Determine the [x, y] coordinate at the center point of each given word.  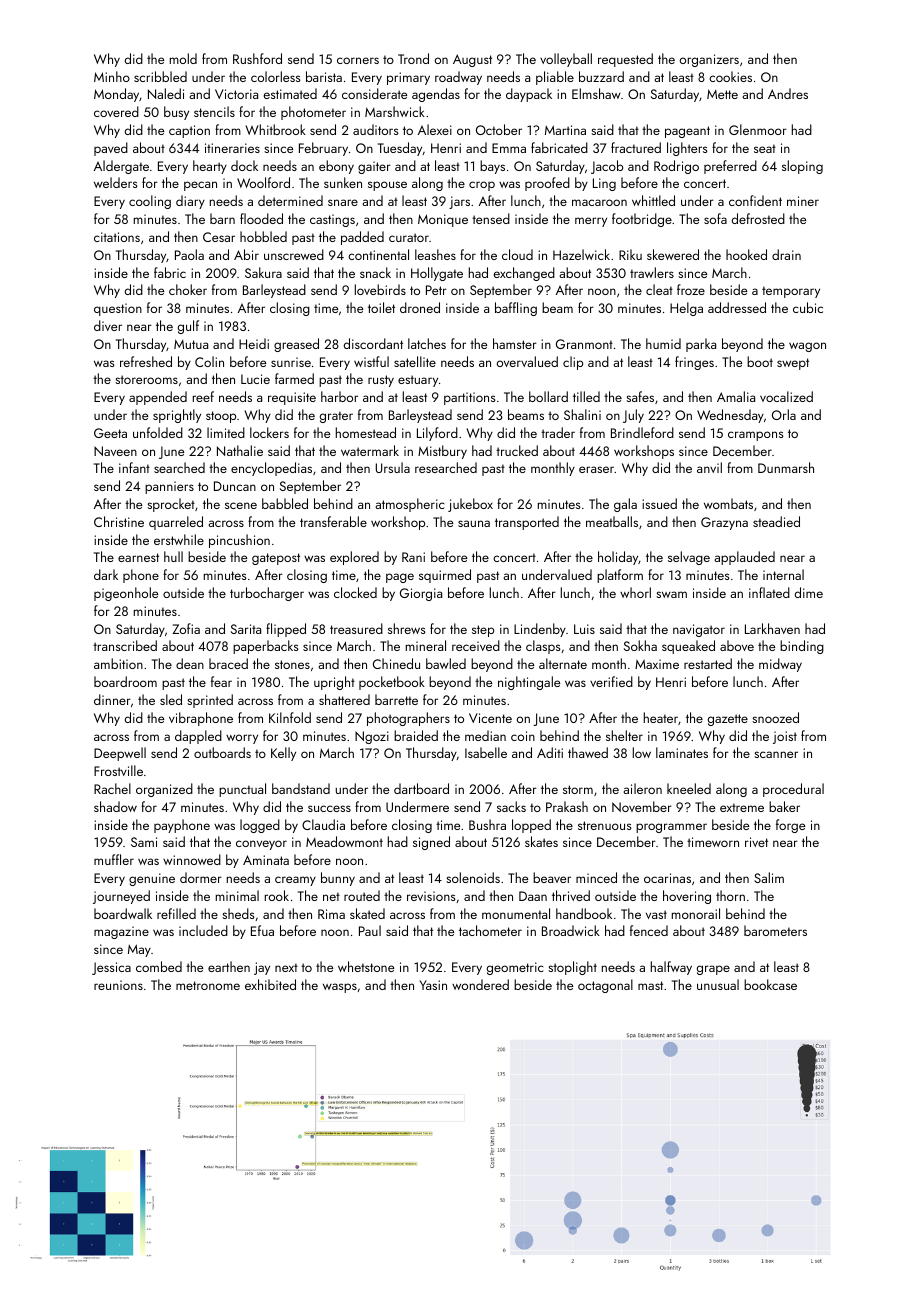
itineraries [232, 148]
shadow [115, 806]
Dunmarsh [786, 467]
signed [431, 843]
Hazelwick [581, 254]
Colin [209, 361]
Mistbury [442, 452]
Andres [788, 93]
